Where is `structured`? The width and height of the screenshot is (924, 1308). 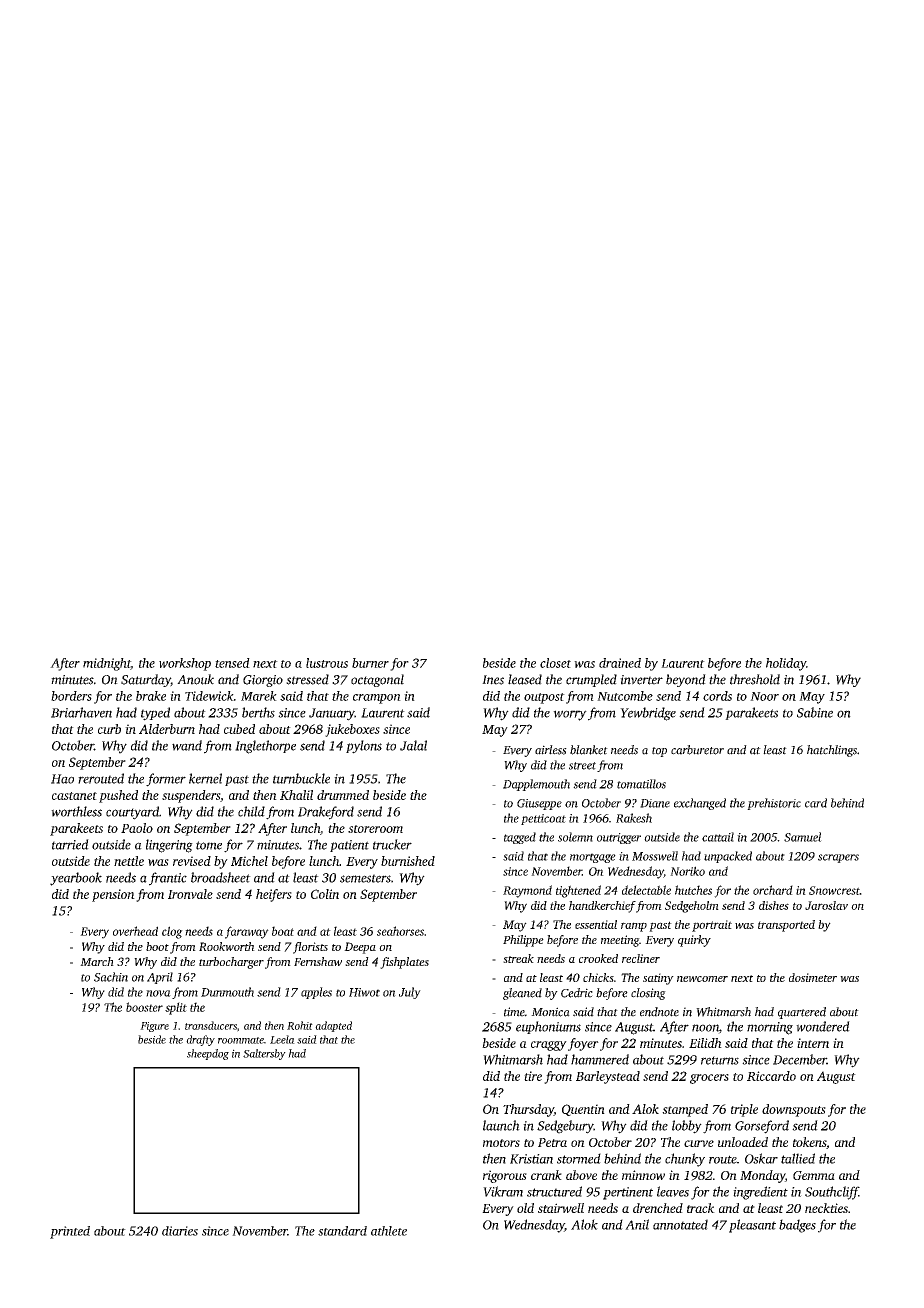
structured is located at coordinates (554, 1191).
